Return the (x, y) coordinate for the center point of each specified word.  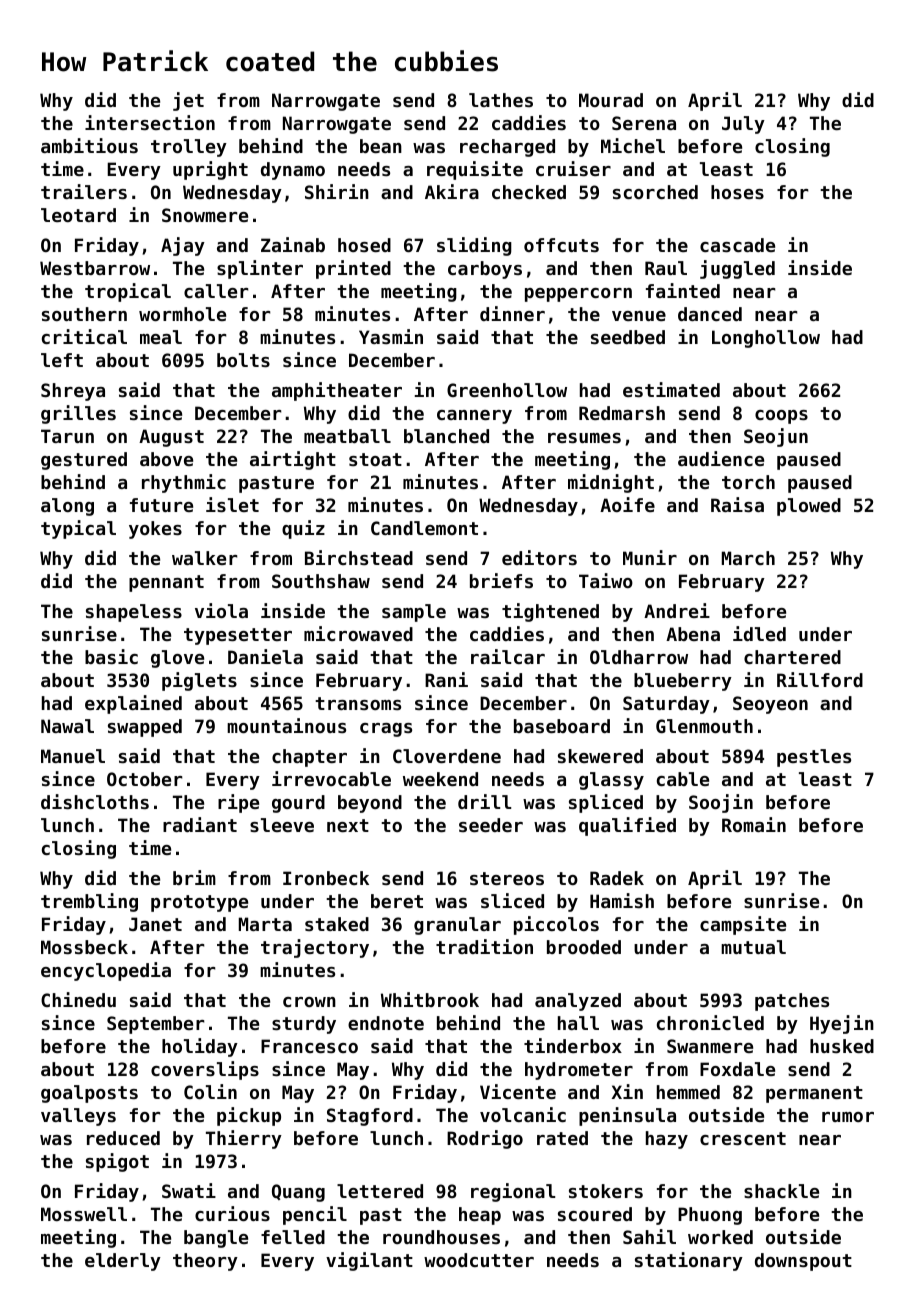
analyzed (578, 1002)
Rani (446, 679)
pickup (249, 1116)
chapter (309, 758)
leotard (78, 215)
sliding (474, 246)
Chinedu (78, 999)
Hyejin (842, 1024)
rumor (848, 1117)
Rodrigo (485, 1139)
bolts (243, 360)
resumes (584, 438)
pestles (814, 758)
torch (748, 482)
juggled (737, 269)
